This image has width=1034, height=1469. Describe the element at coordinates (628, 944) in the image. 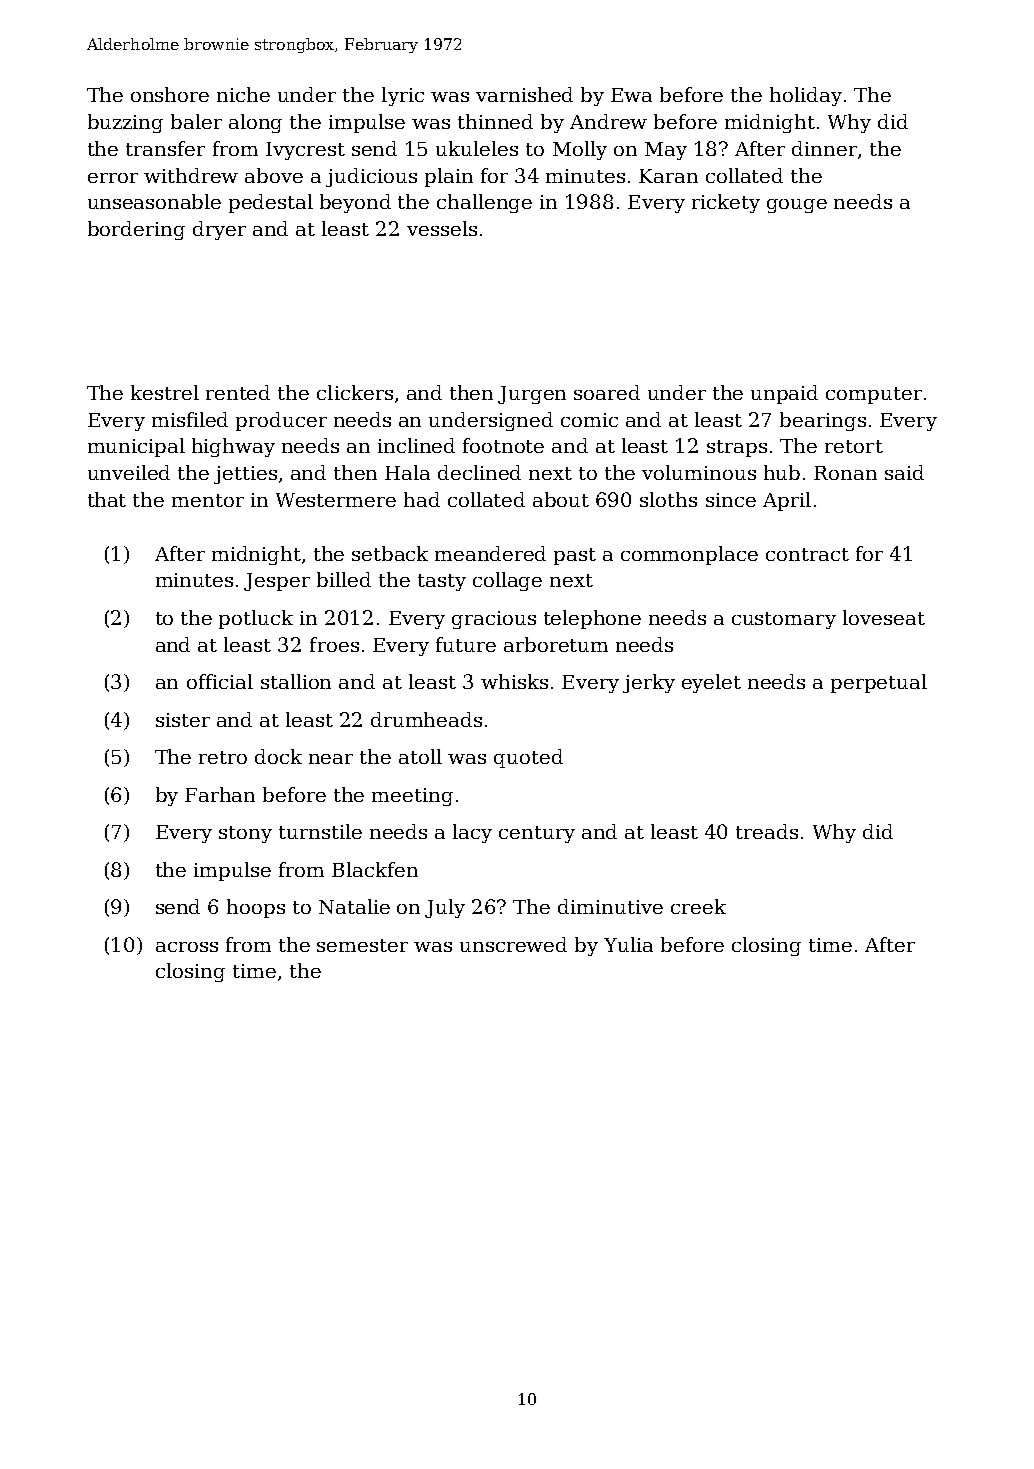

I see `Yulia` at that location.
